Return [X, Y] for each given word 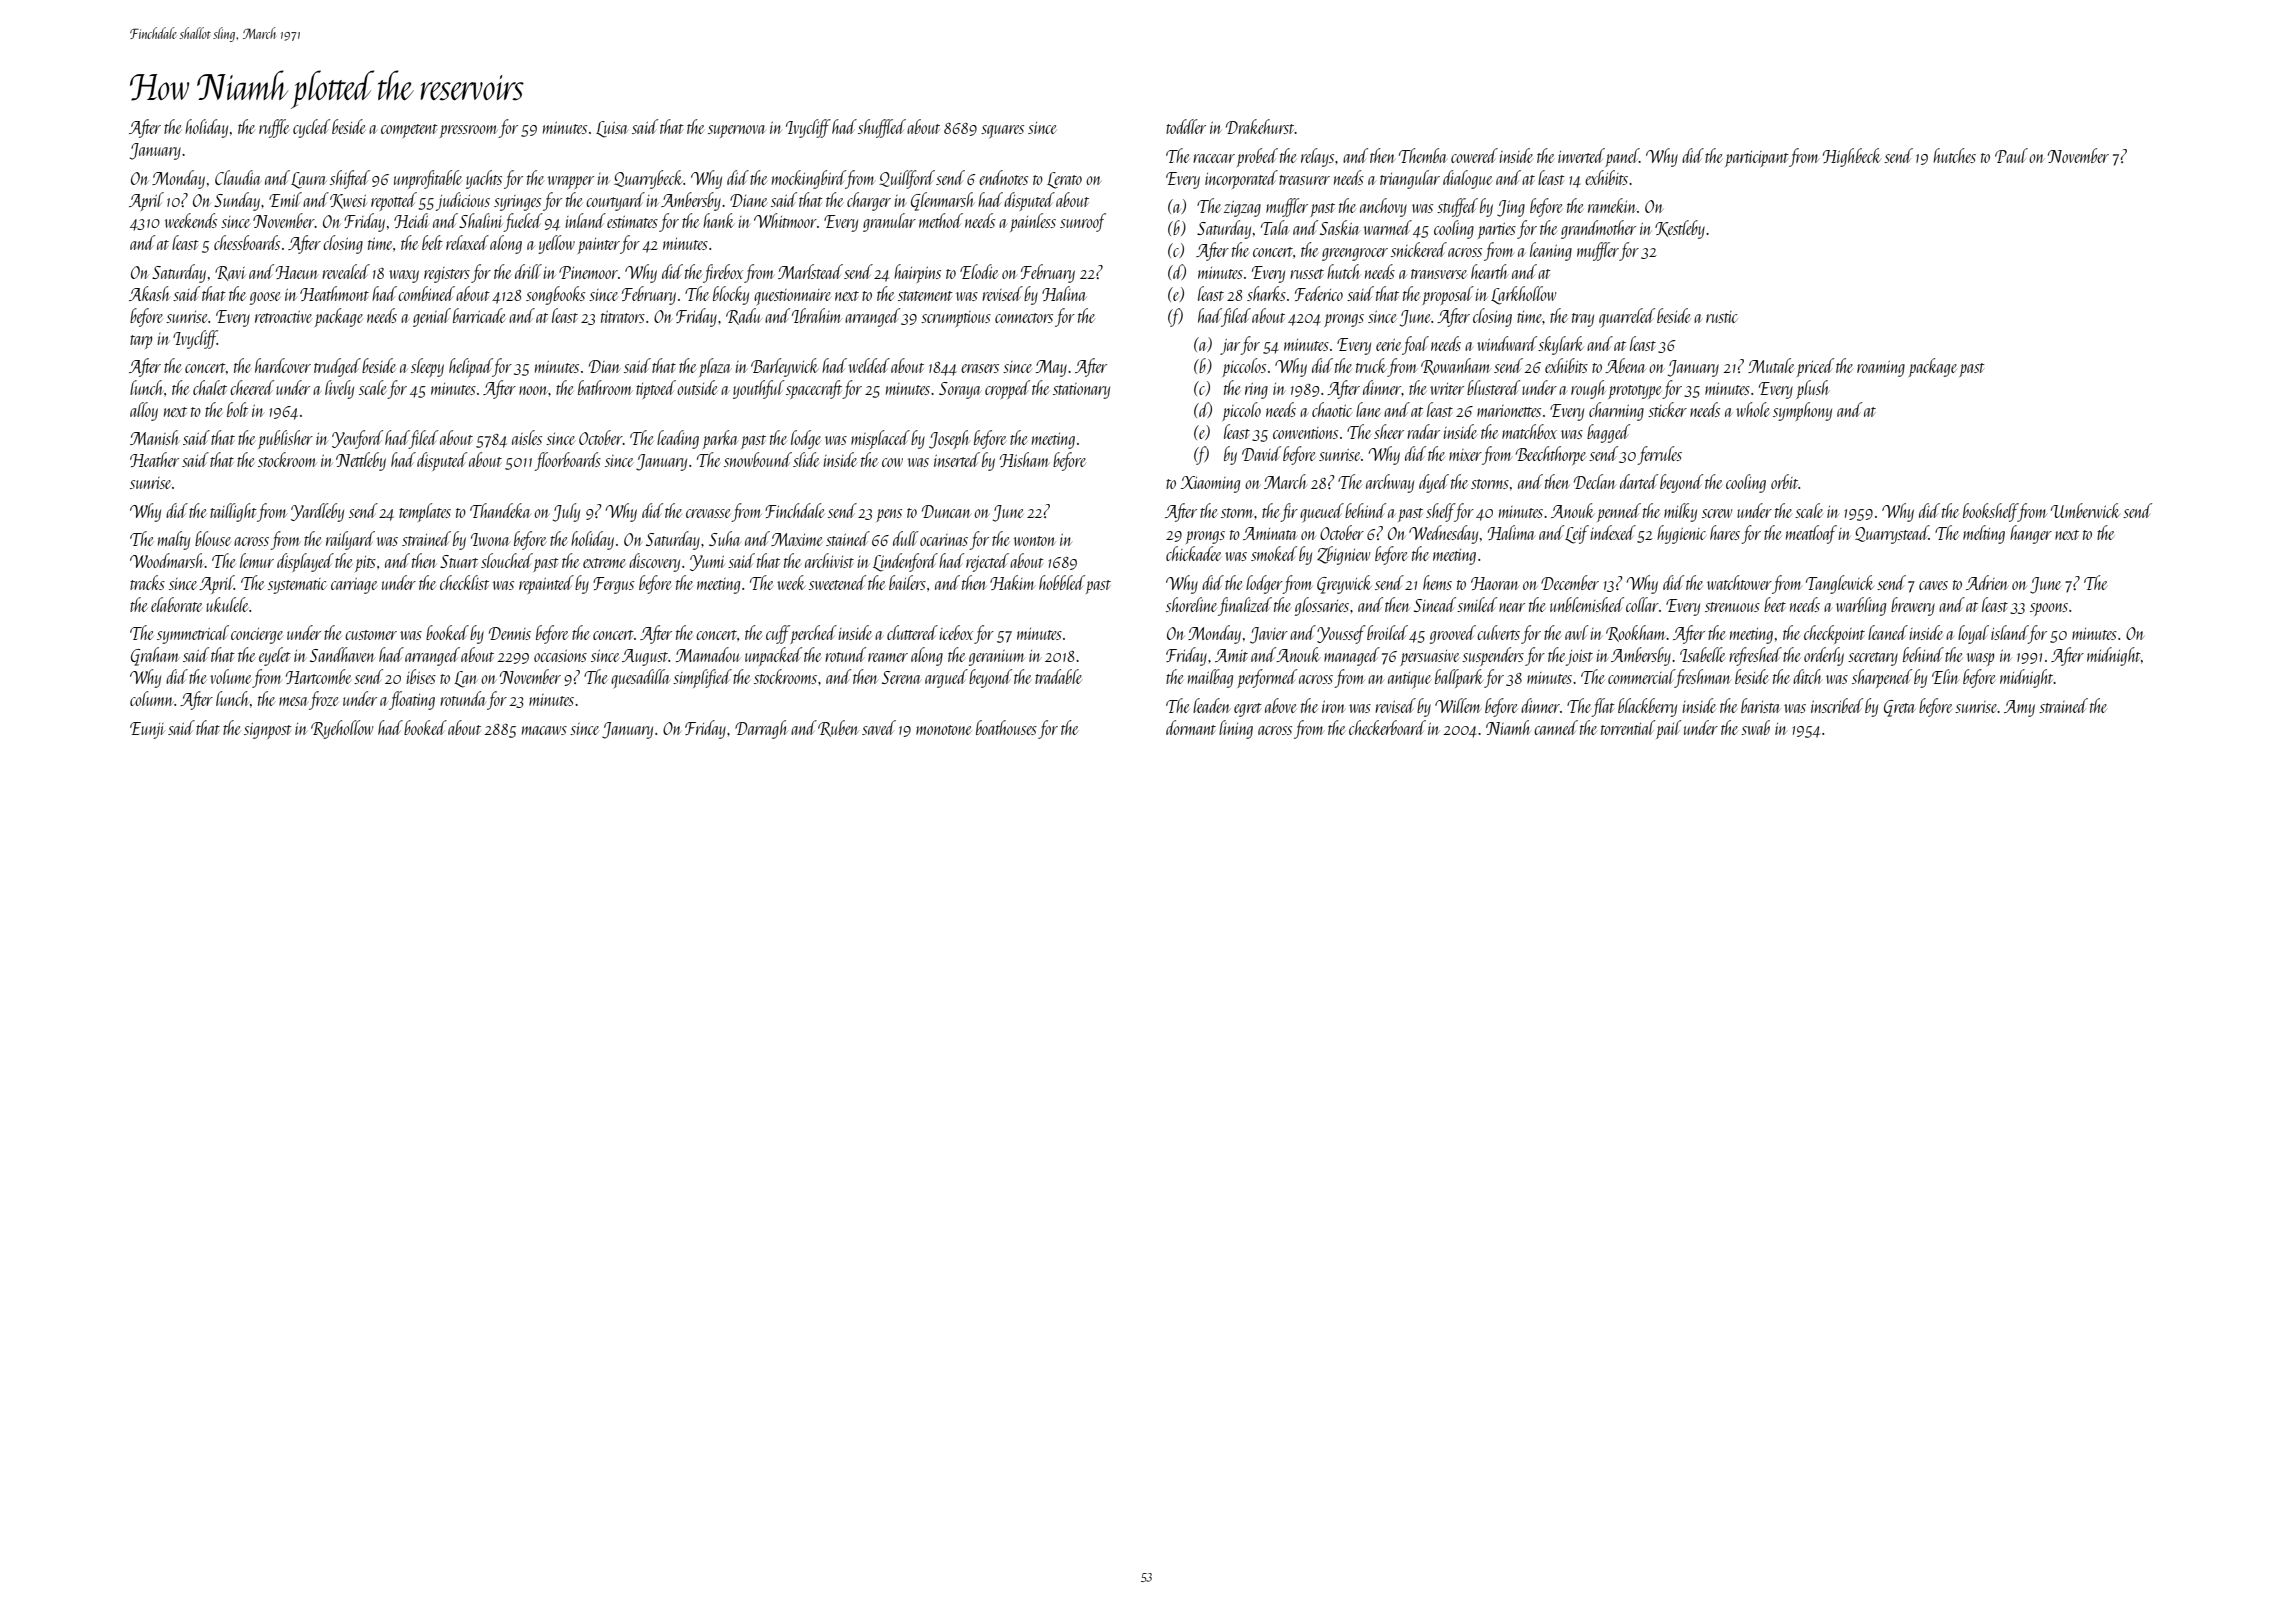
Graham [155, 656]
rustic [1721, 317]
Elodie [979, 271]
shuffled [882, 128]
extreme [604, 563]
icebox [956, 632]
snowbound [758, 459]
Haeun [297, 272]
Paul [2011, 155]
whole [1753, 409]
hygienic [1681, 534]
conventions [1305, 433]
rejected [987, 562]
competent [409, 131]
